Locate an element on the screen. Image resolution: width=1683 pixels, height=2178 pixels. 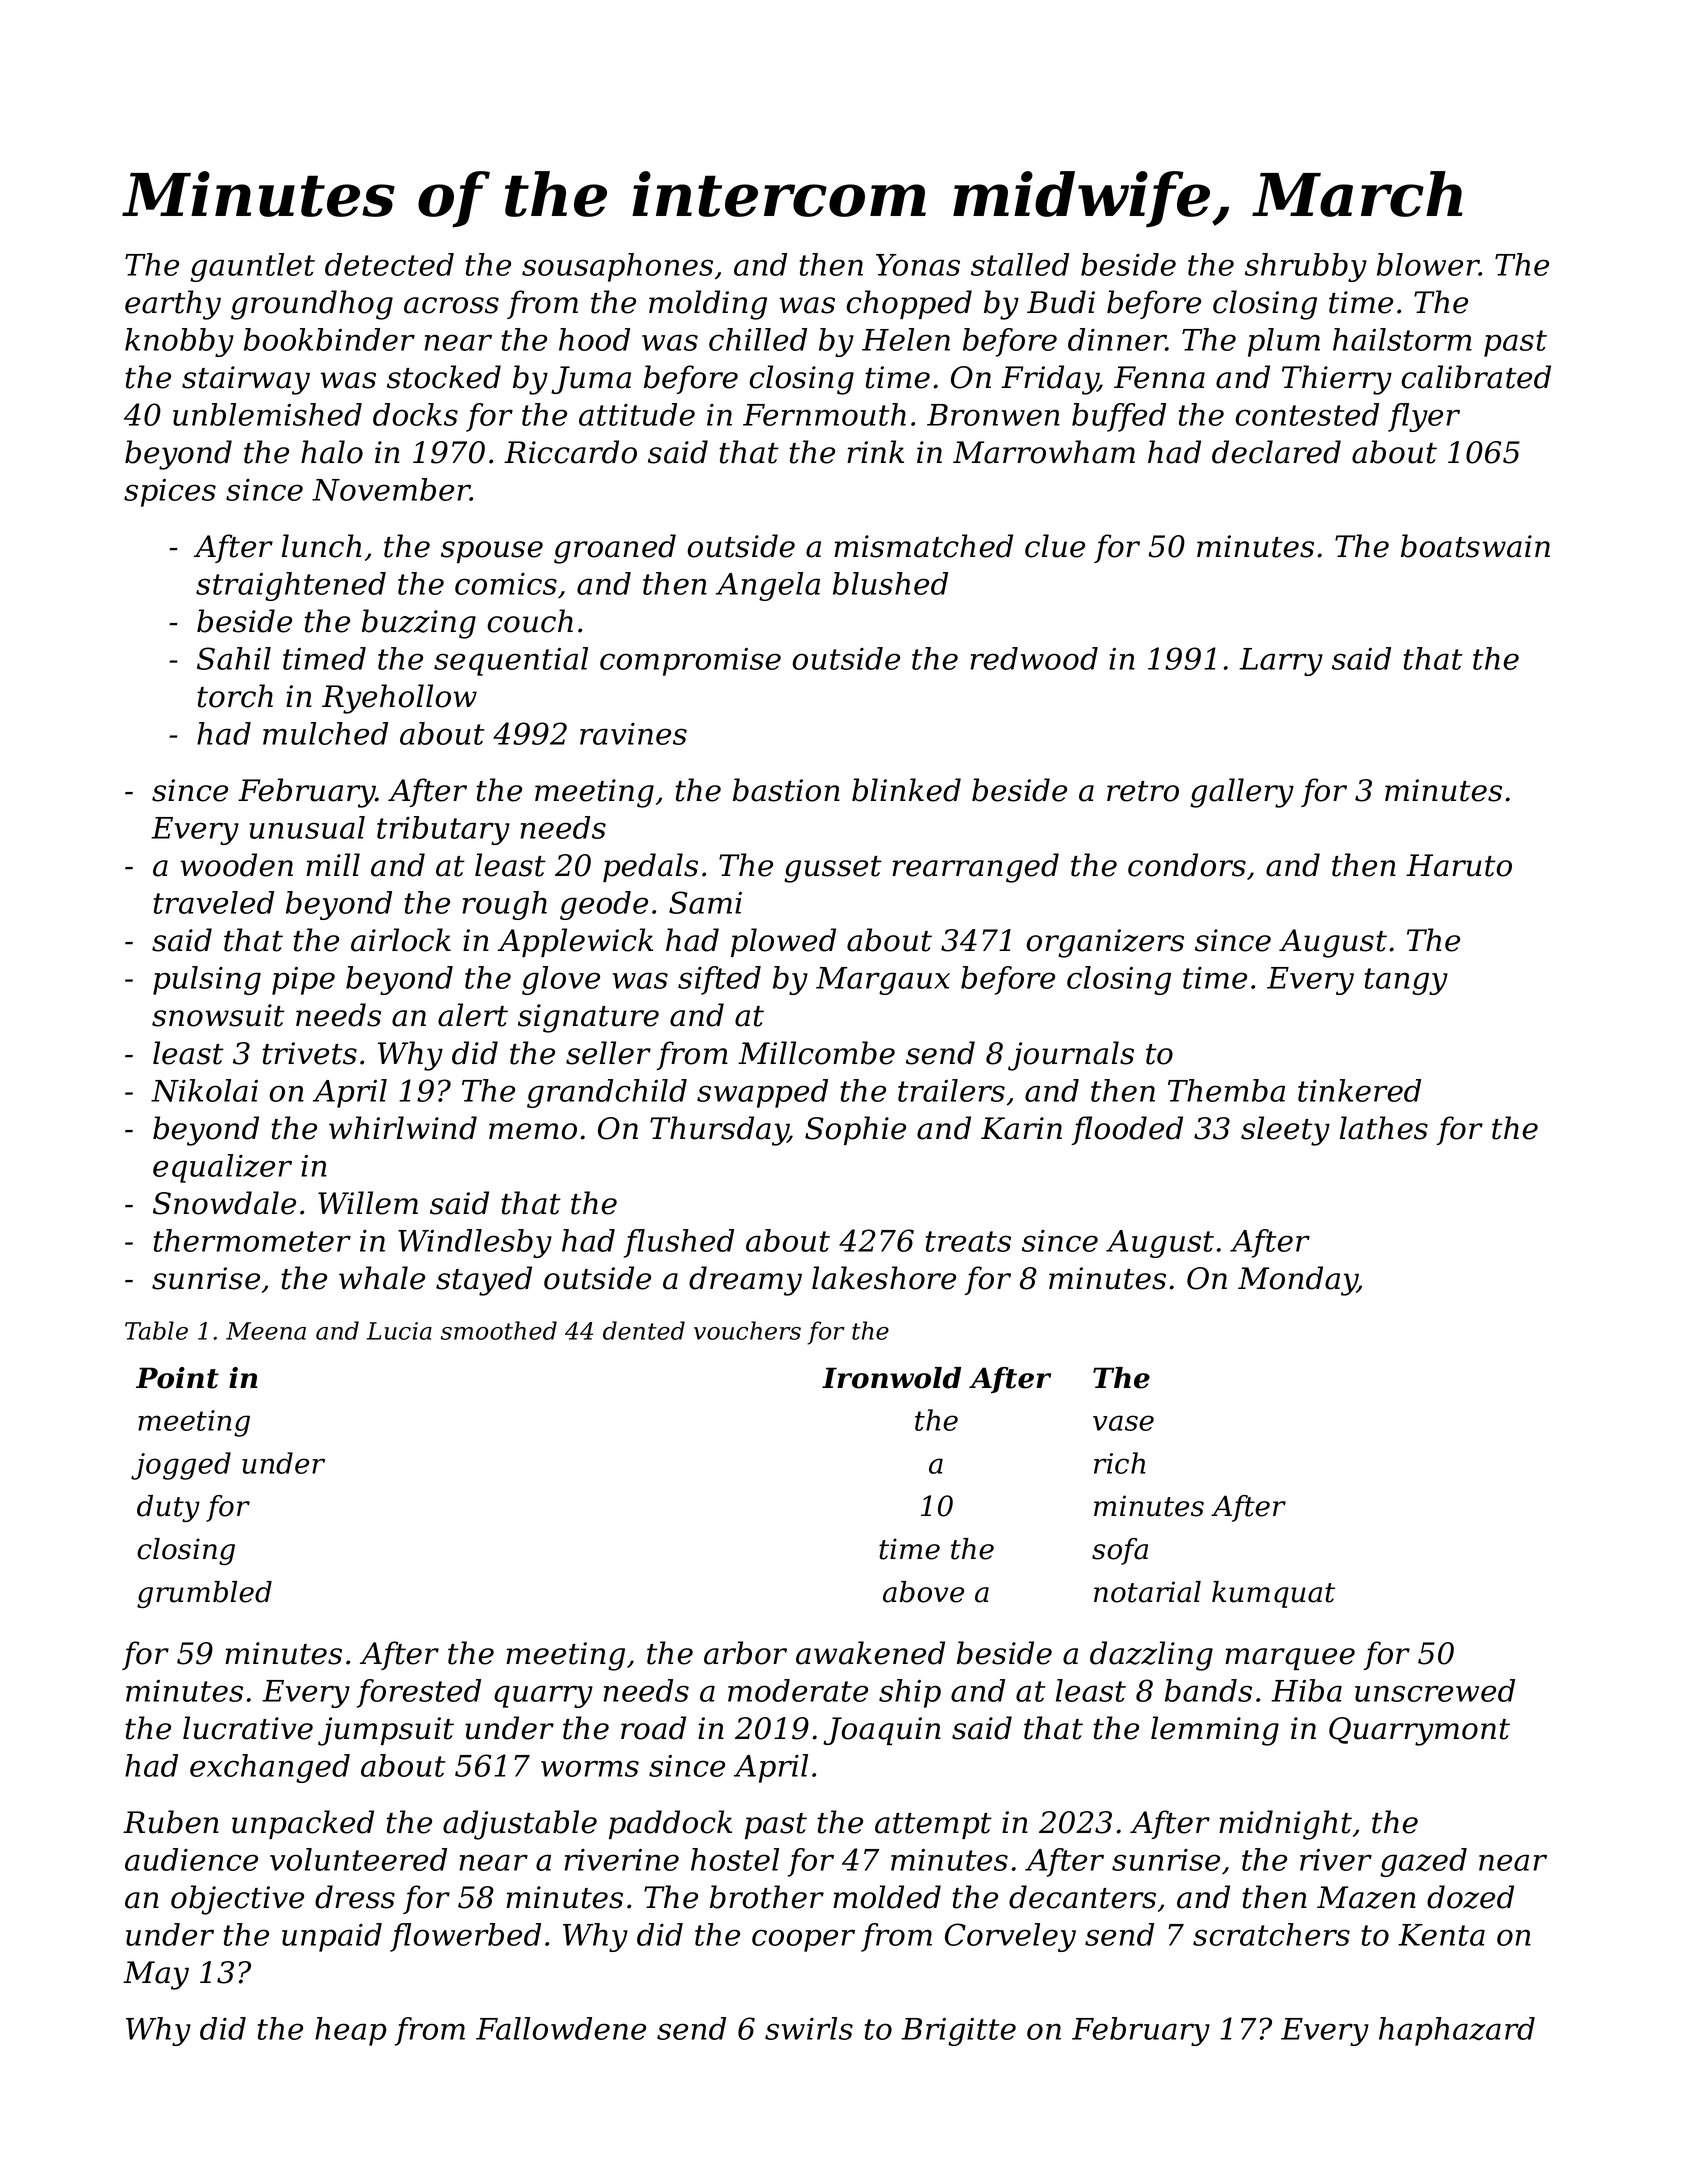
detected is located at coordinates (389, 264).
